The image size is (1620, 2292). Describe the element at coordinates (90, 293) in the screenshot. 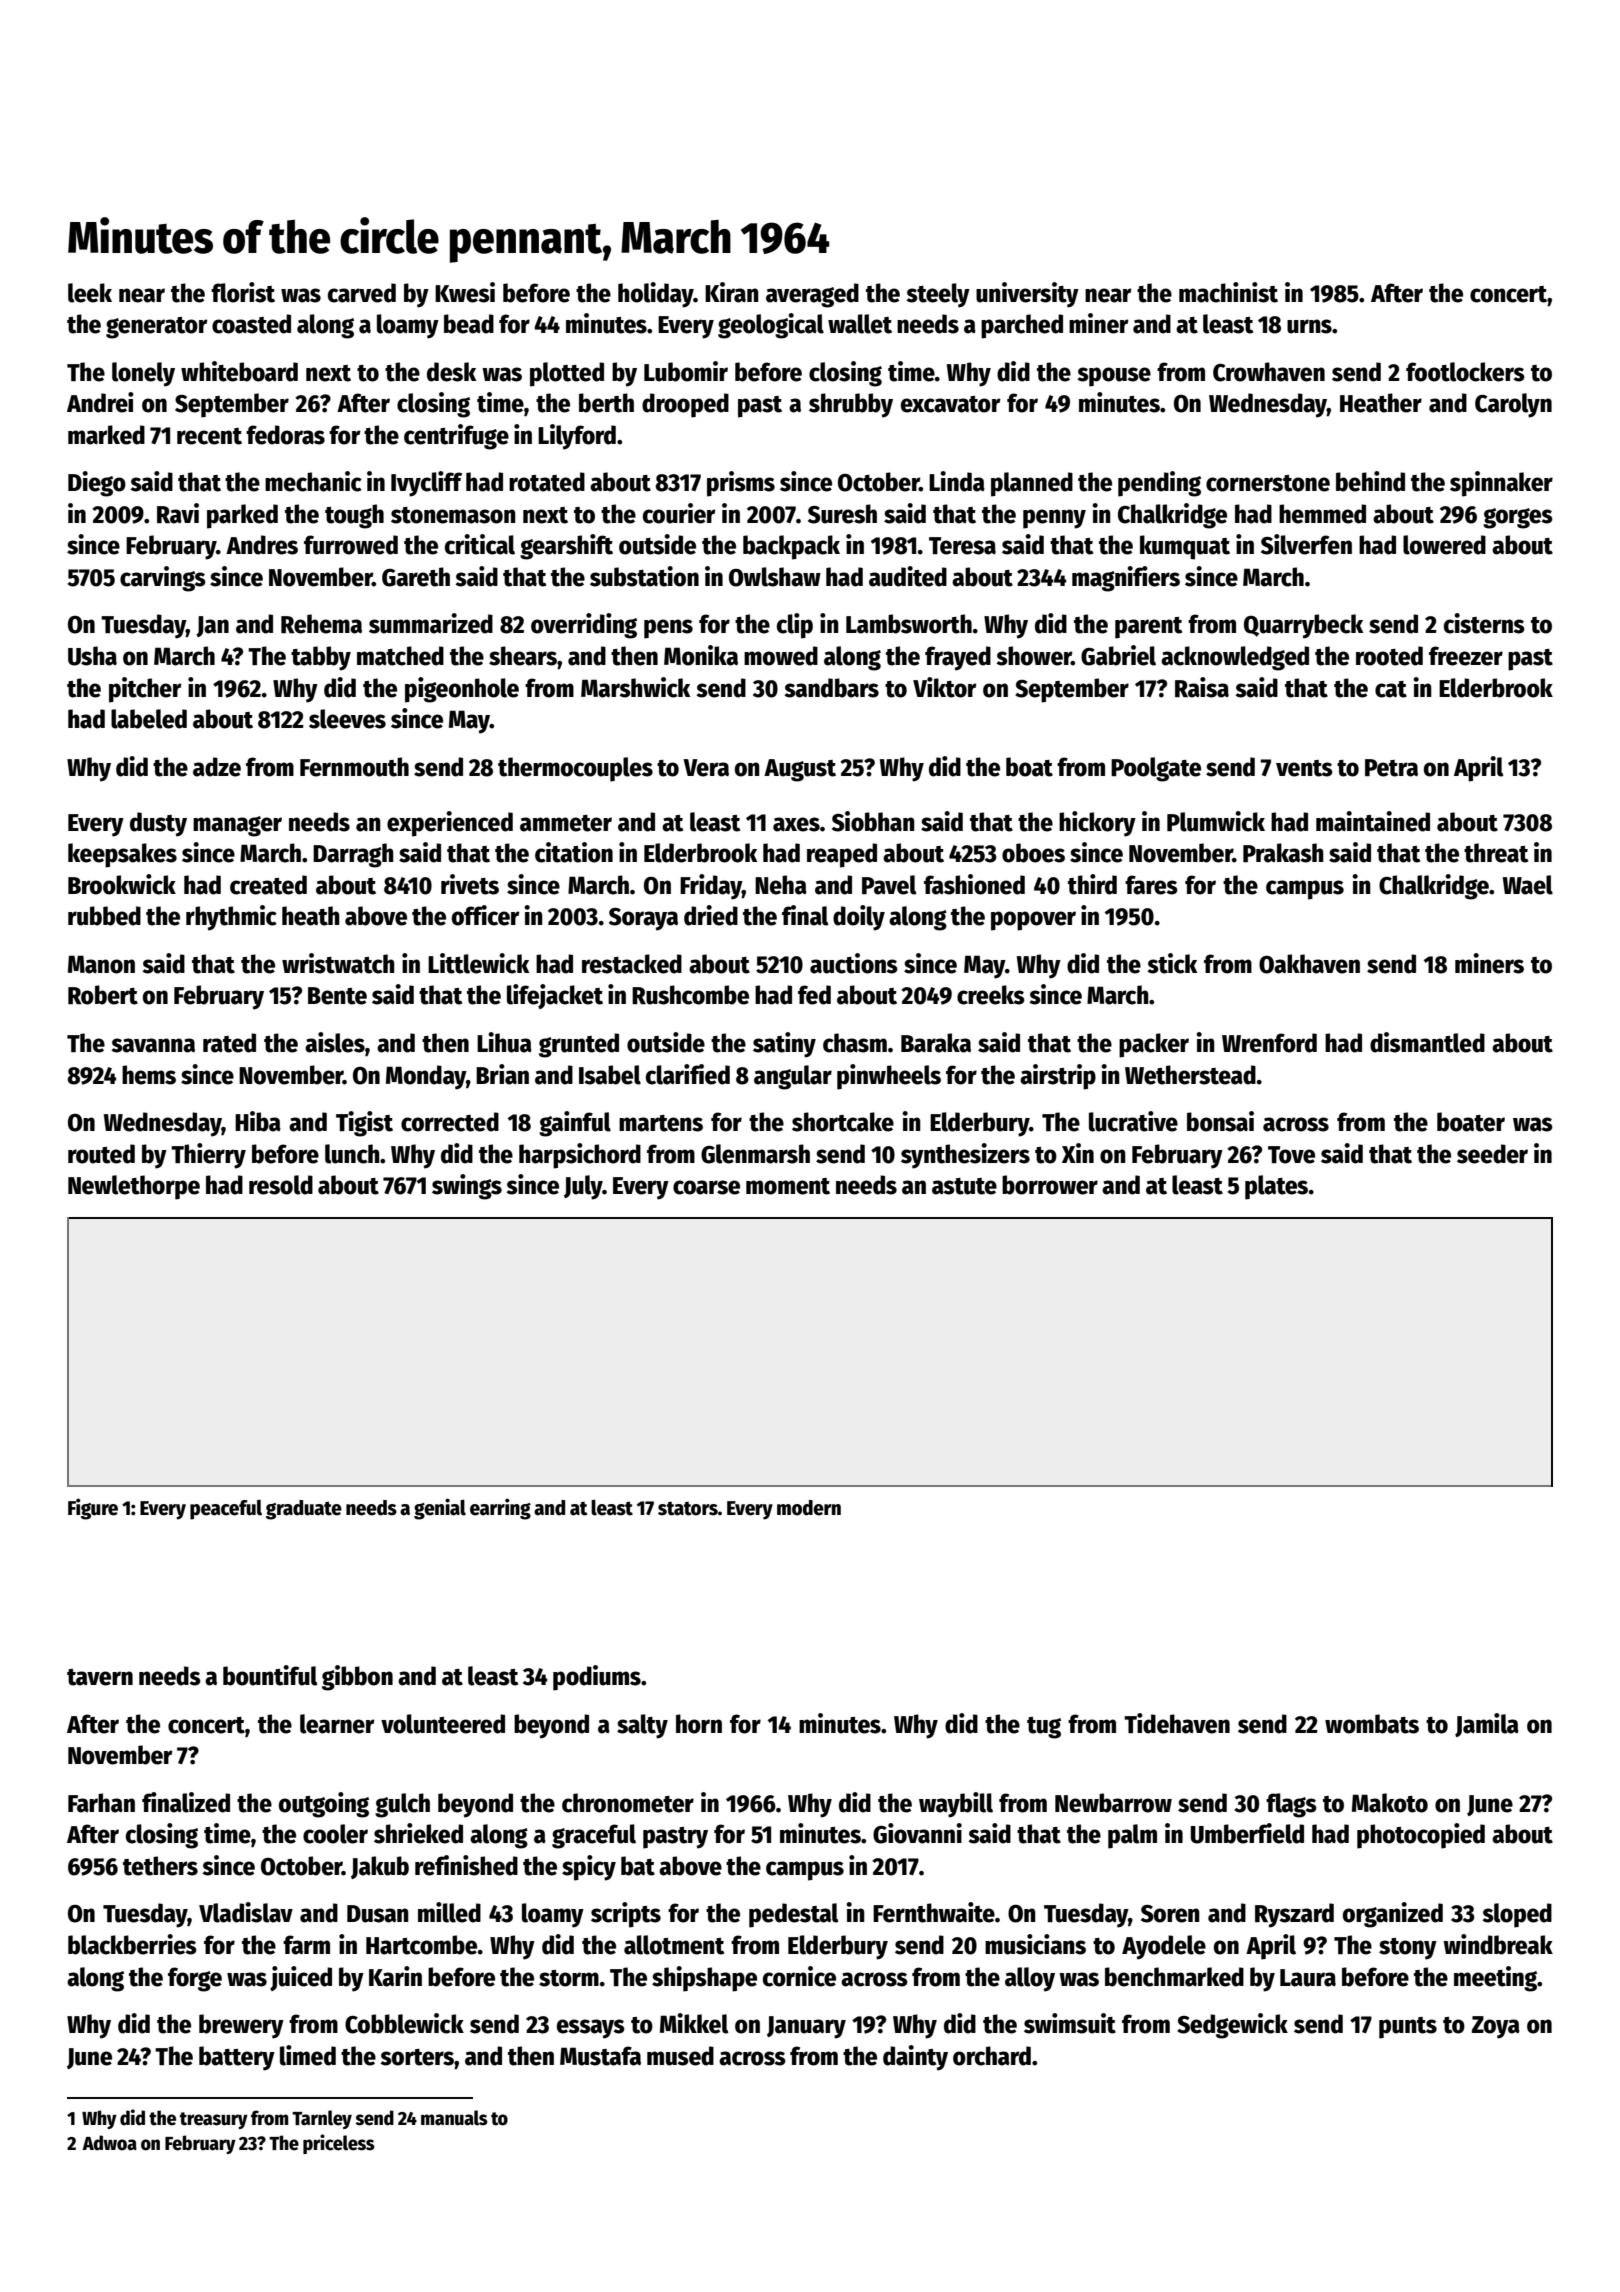

I see `leek` at that location.
